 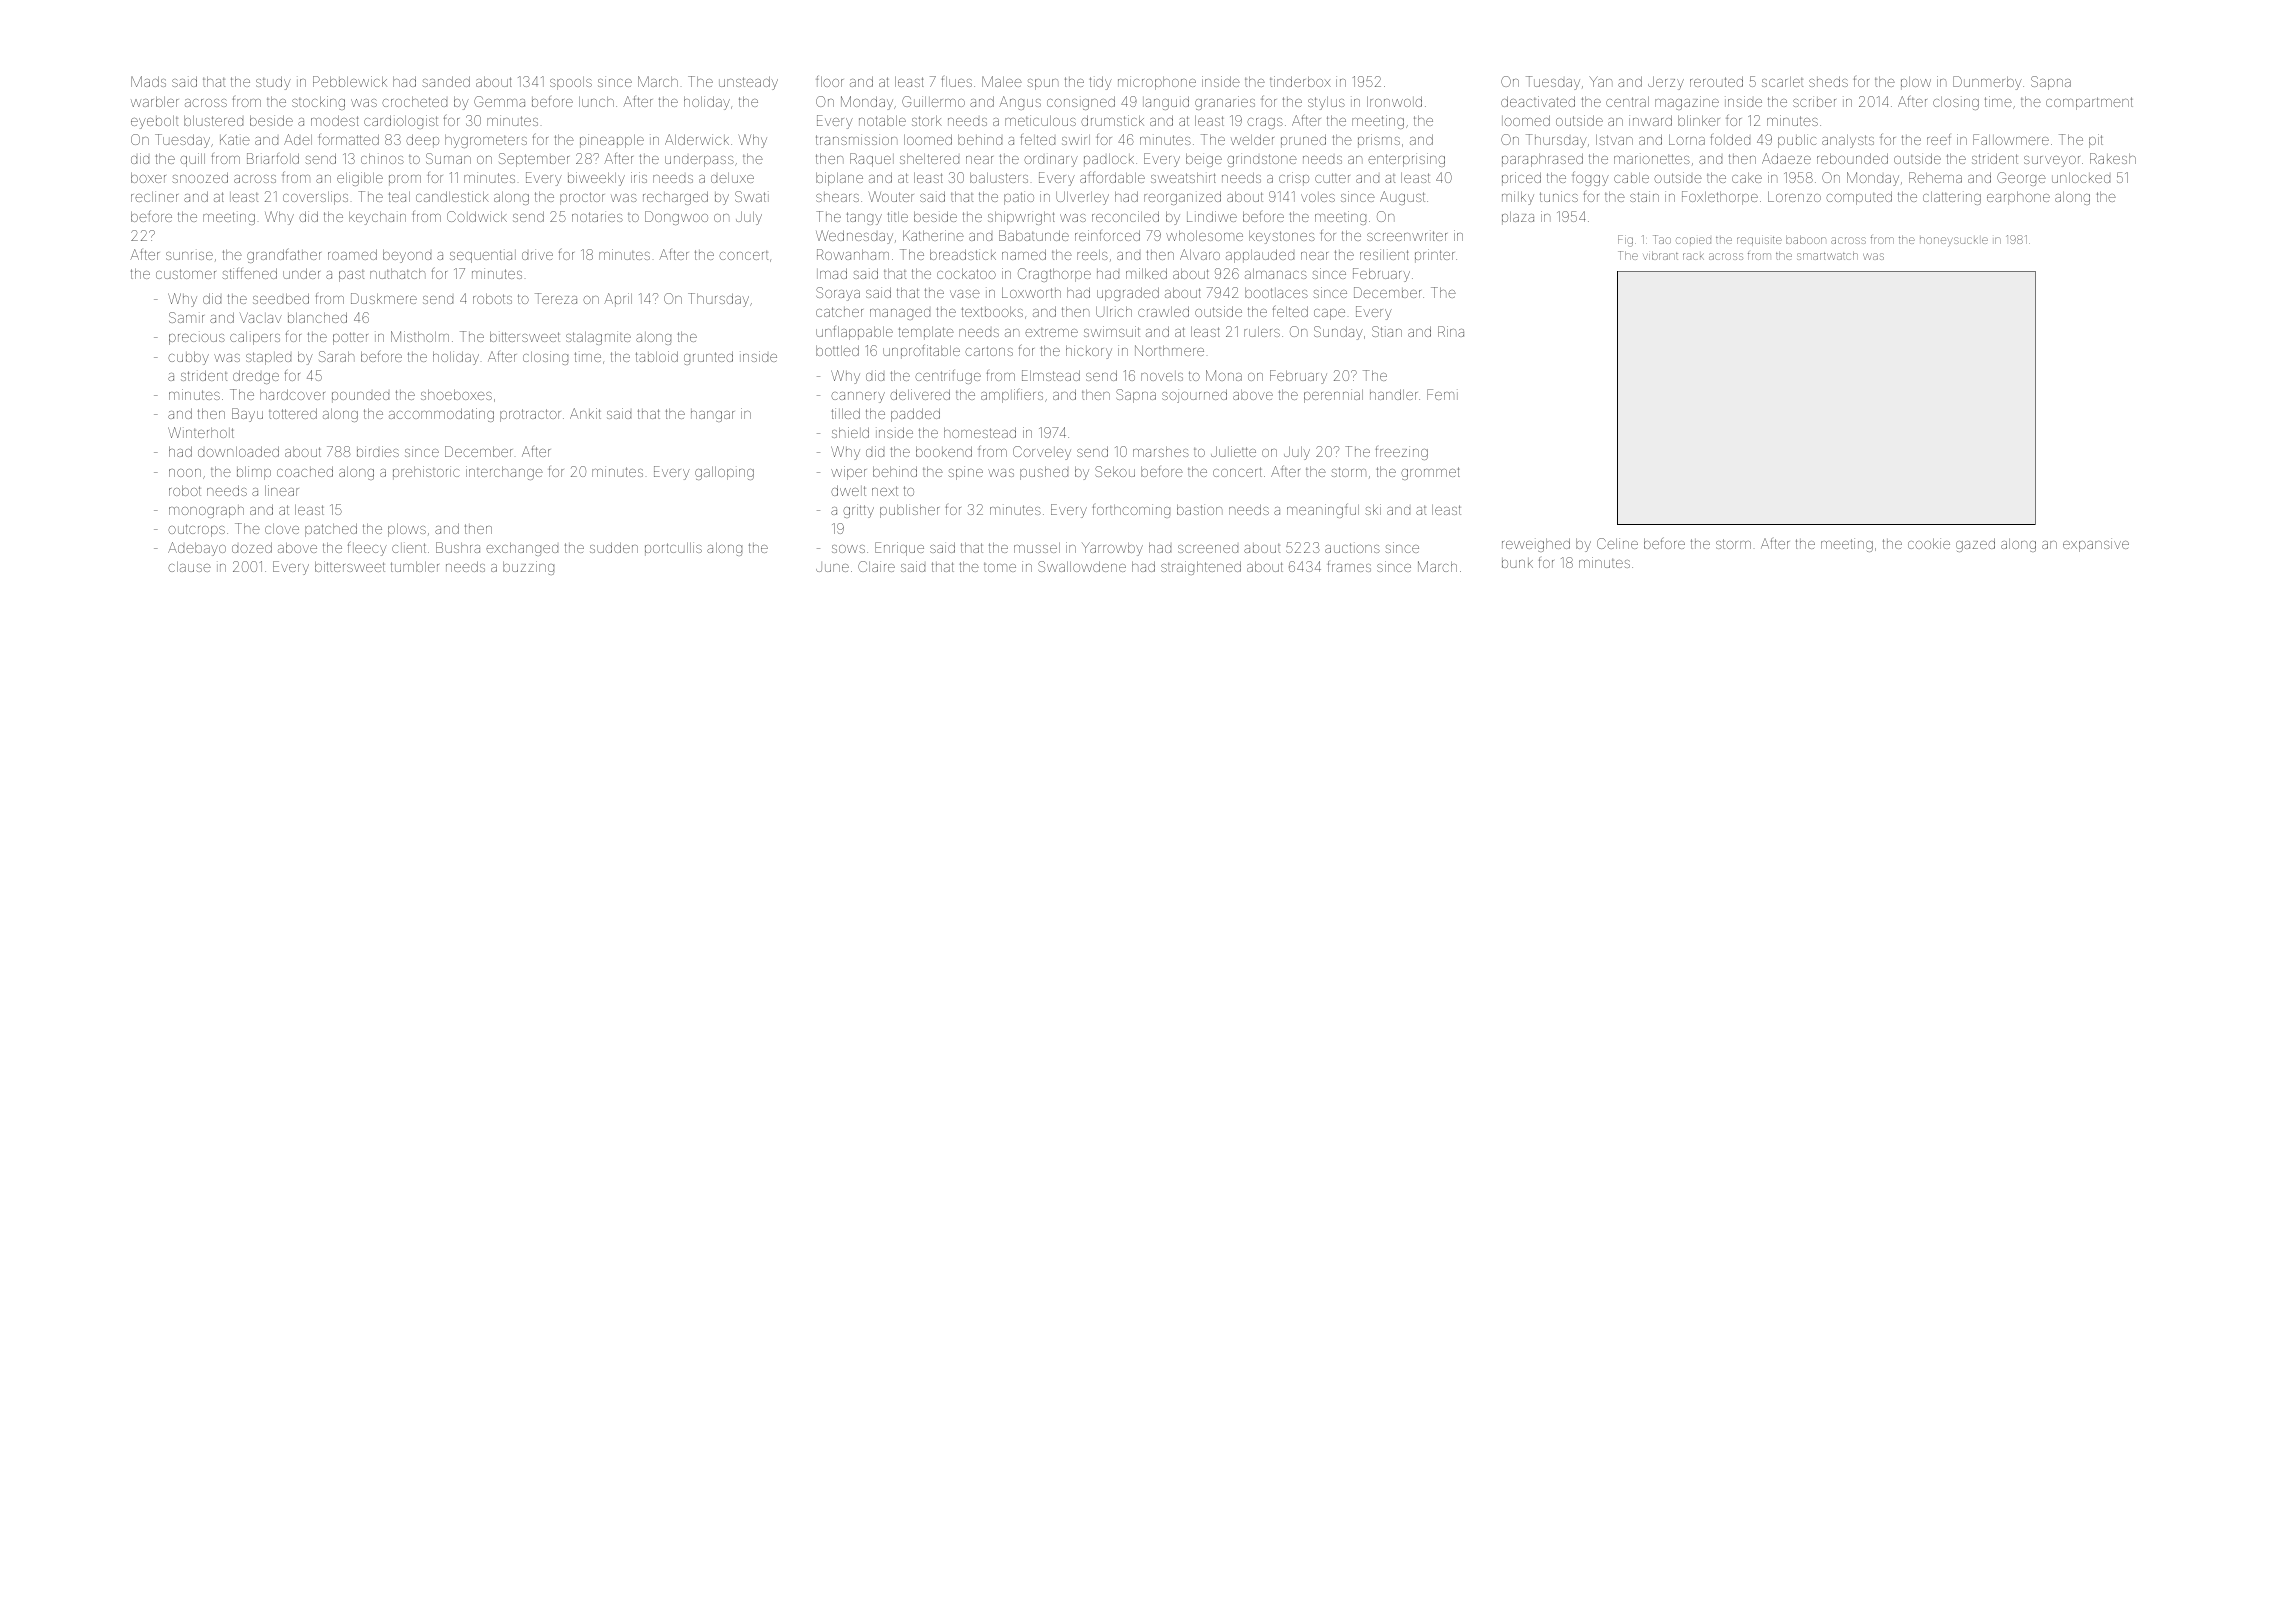 What do you see at coordinates (185, 473) in the document?
I see `noon` at bounding box center [185, 473].
